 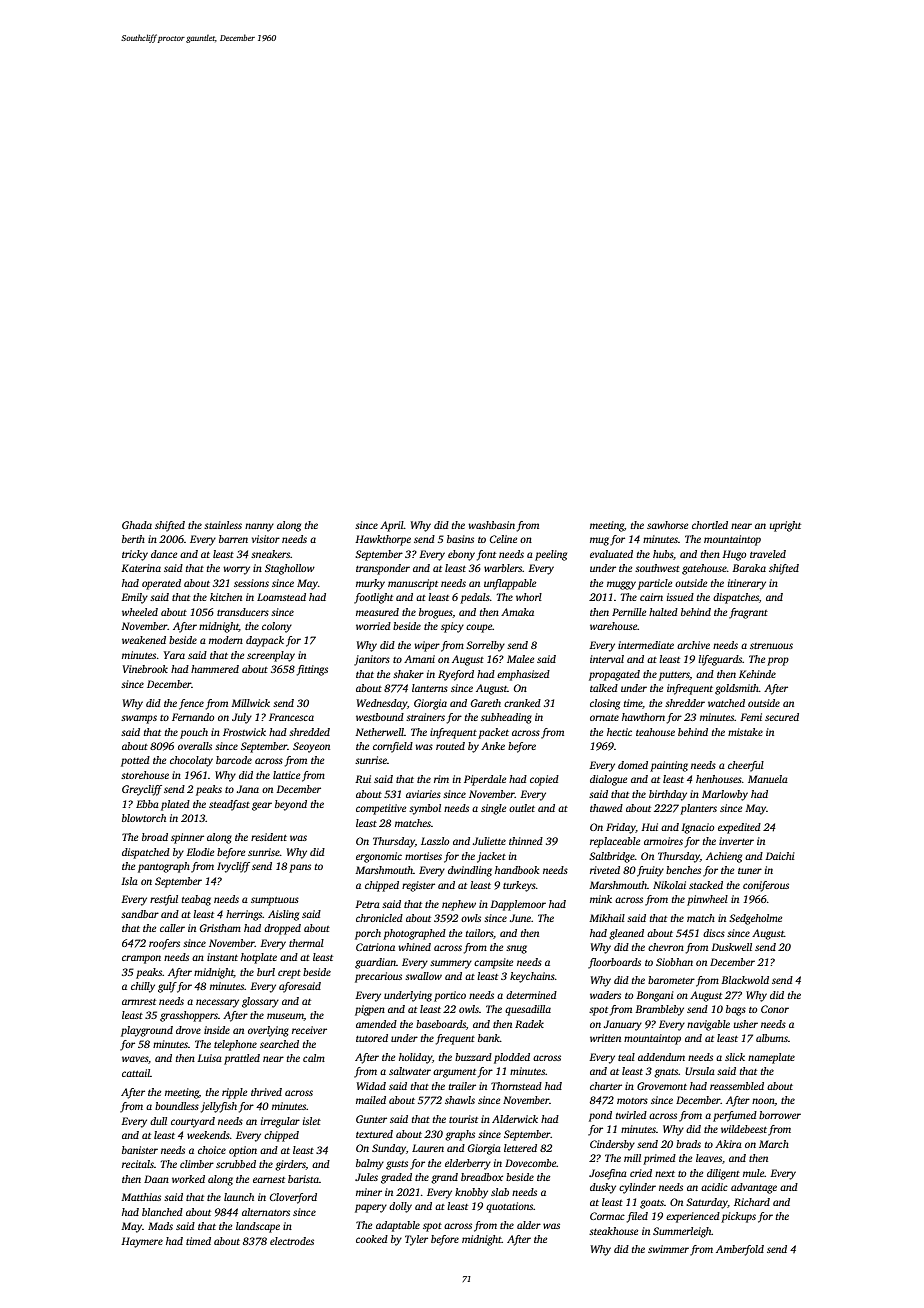 I want to click on Gristham, so click(x=220, y=928).
